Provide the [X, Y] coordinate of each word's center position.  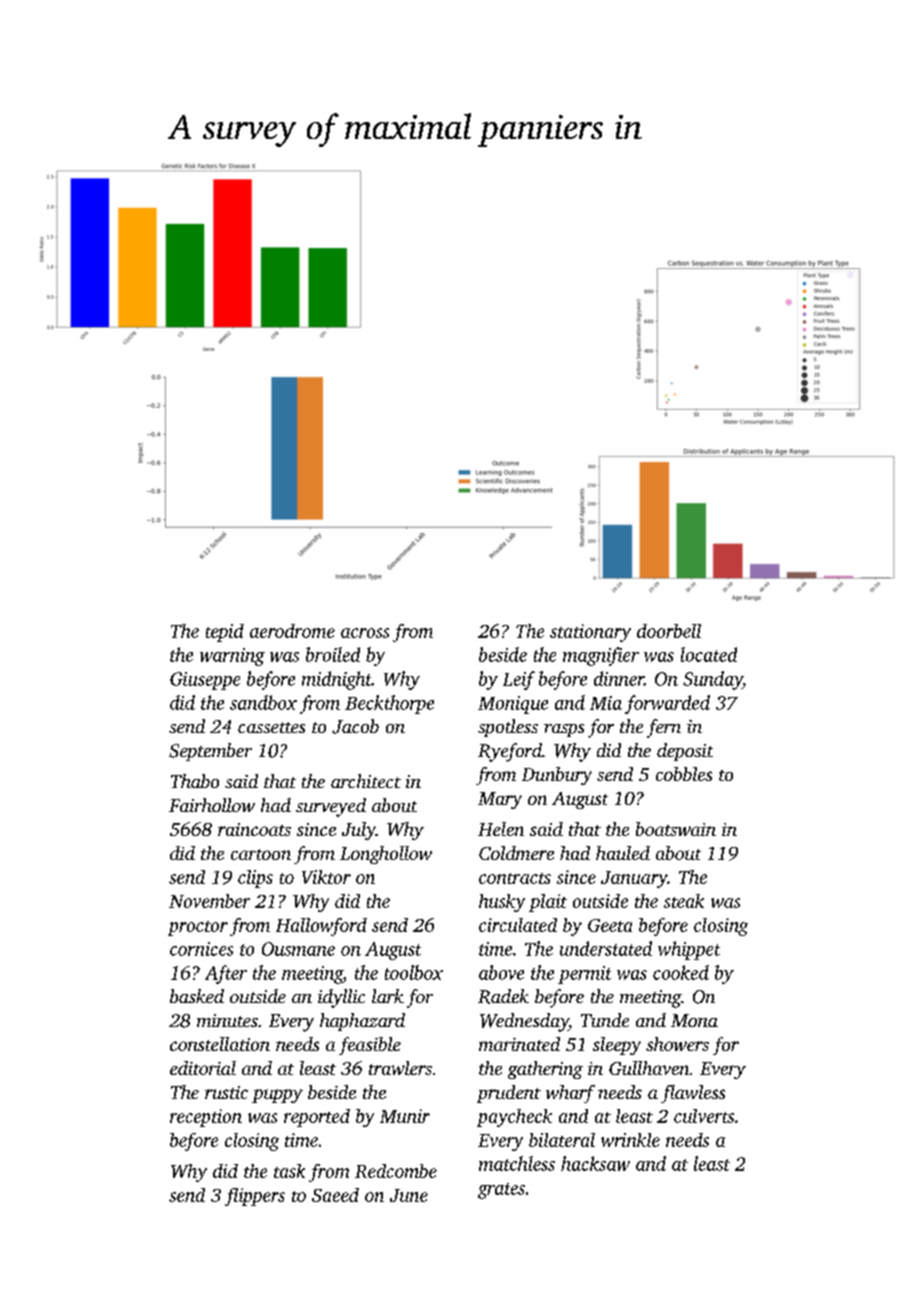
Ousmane [298, 949]
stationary [590, 633]
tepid [225, 633]
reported [317, 1118]
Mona [694, 1020]
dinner [619, 678]
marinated [519, 1044]
